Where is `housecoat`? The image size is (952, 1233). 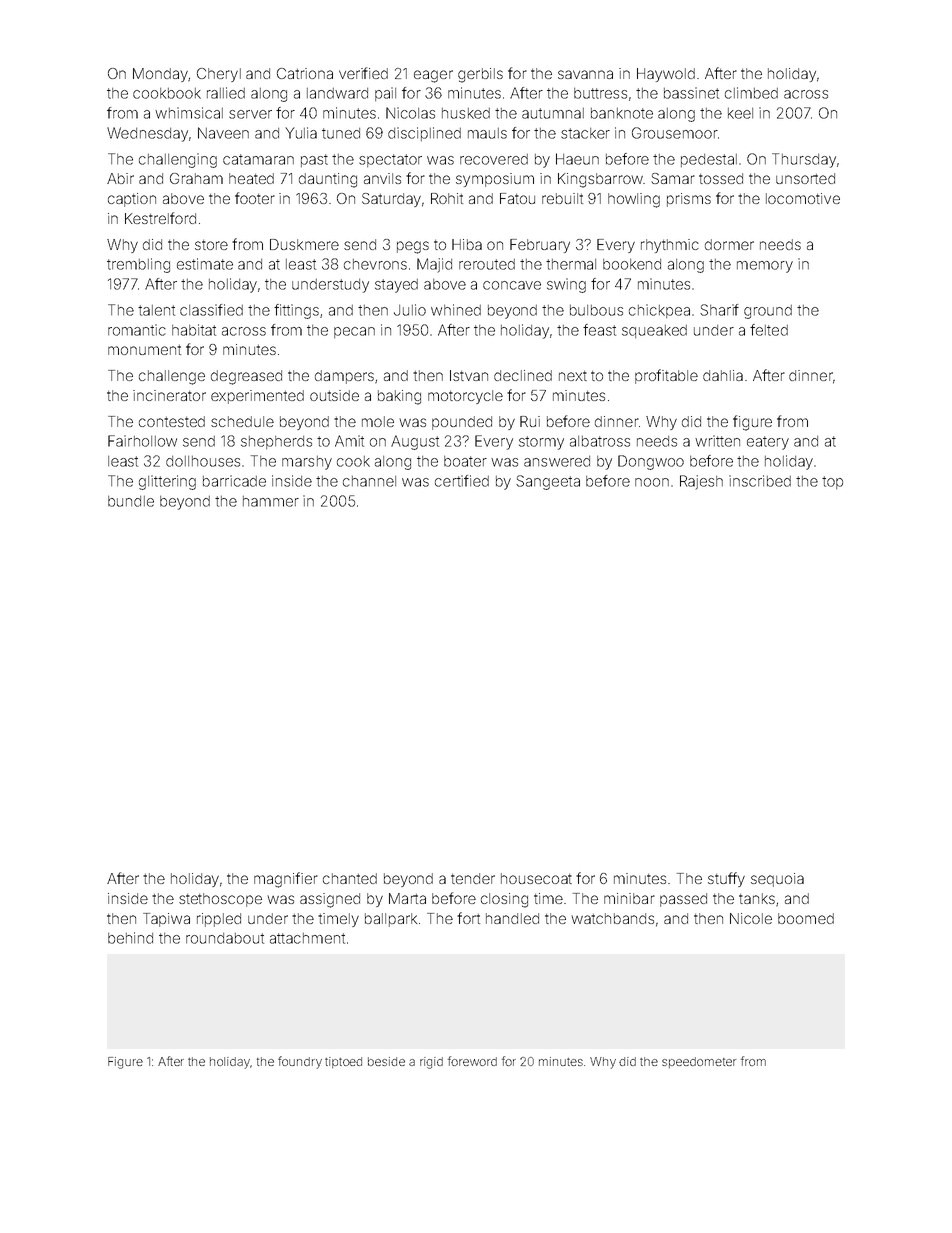 housecoat is located at coordinates (536, 878).
